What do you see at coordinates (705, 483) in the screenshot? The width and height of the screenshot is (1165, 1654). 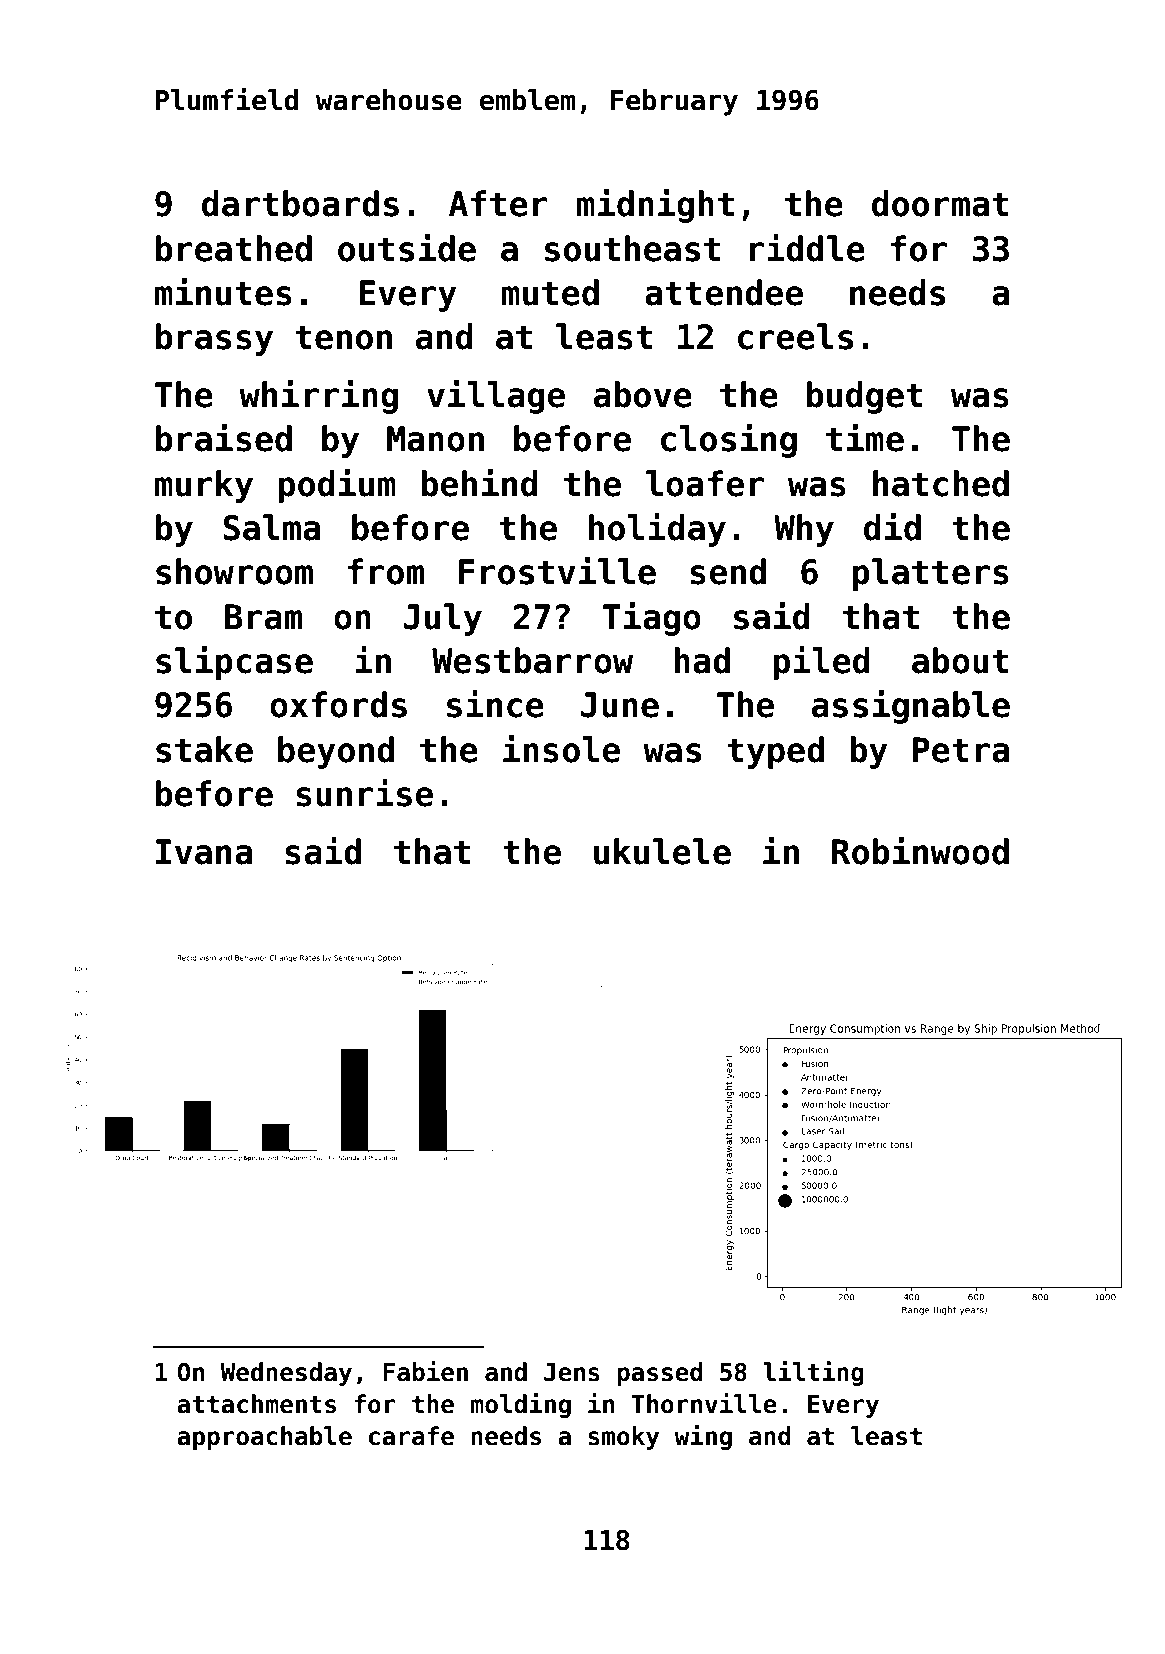 I see `loafer` at bounding box center [705, 483].
